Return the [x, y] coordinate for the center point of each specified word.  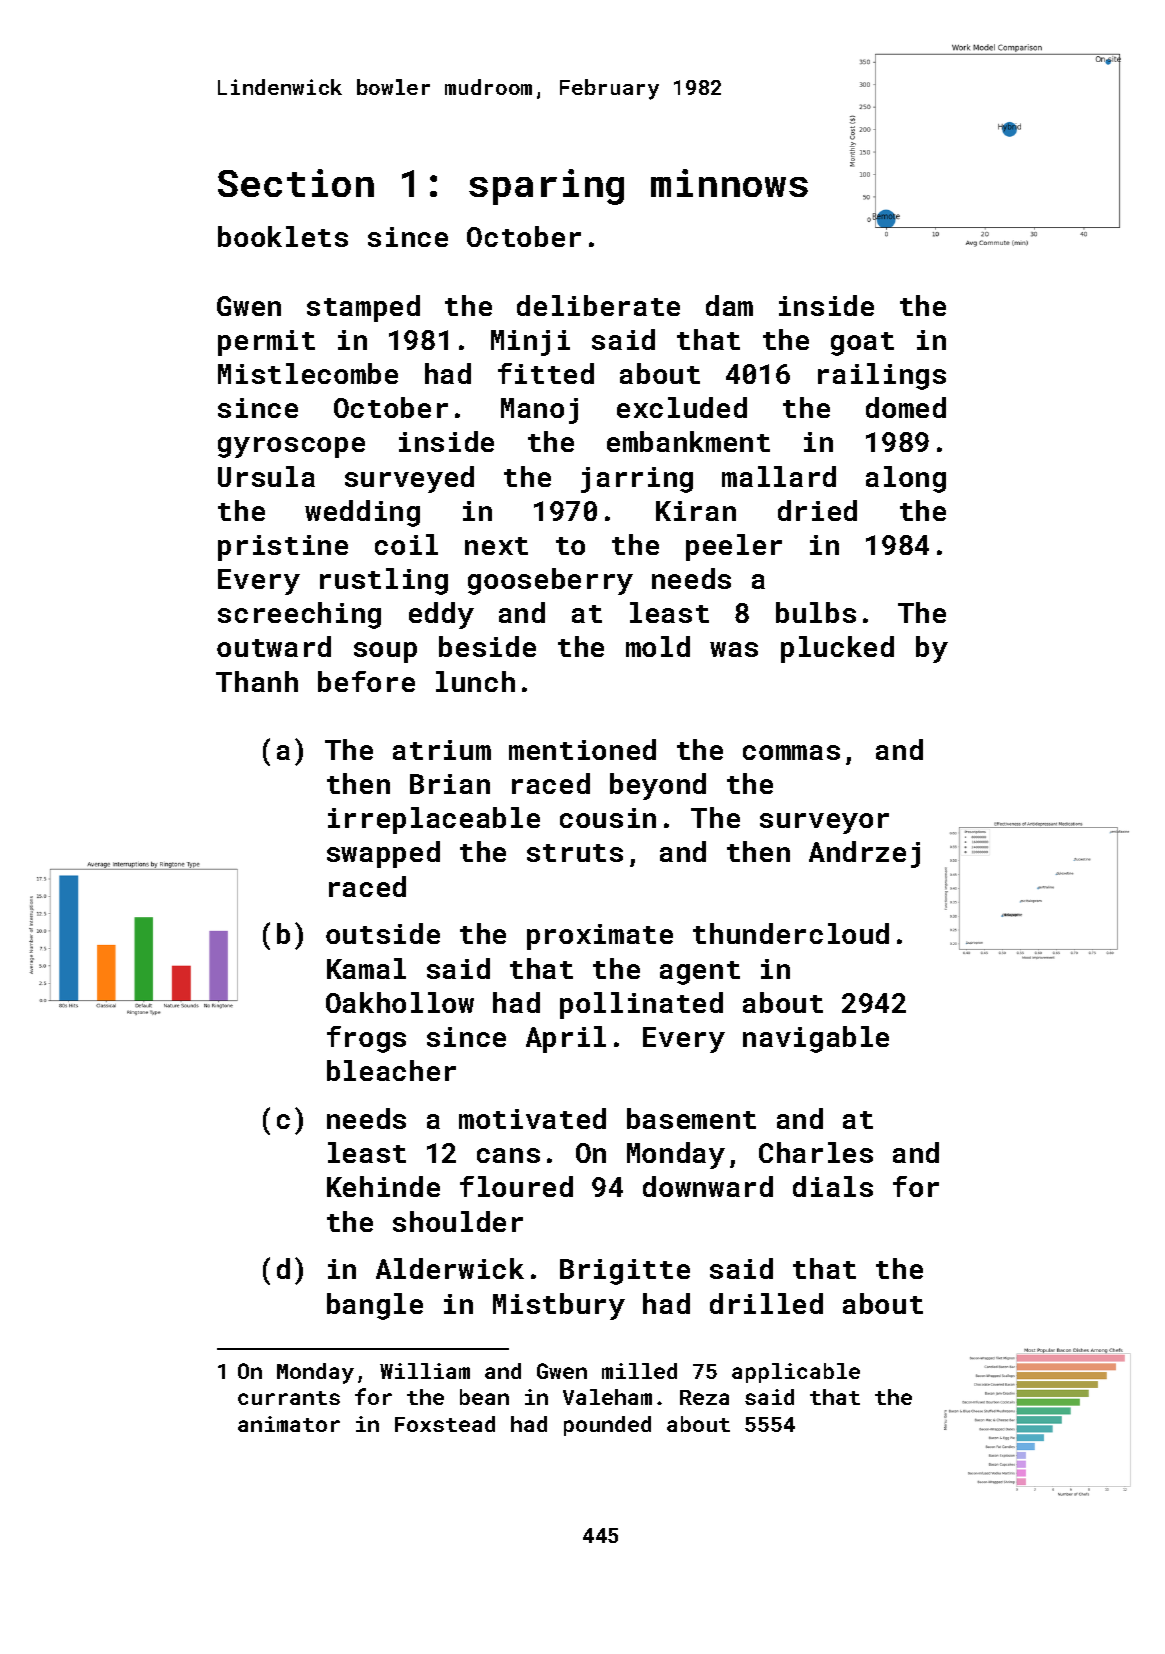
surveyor [824, 823]
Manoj [539, 411]
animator [289, 1424]
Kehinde [383, 1186]
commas [791, 752]
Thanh [257, 681]
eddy [441, 615]
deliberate [598, 305]
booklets [283, 236]
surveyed [409, 479]
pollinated [641, 1005]
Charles [816, 1152]
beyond [658, 786]
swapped [383, 854]
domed [906, 407]
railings [882, 376]
